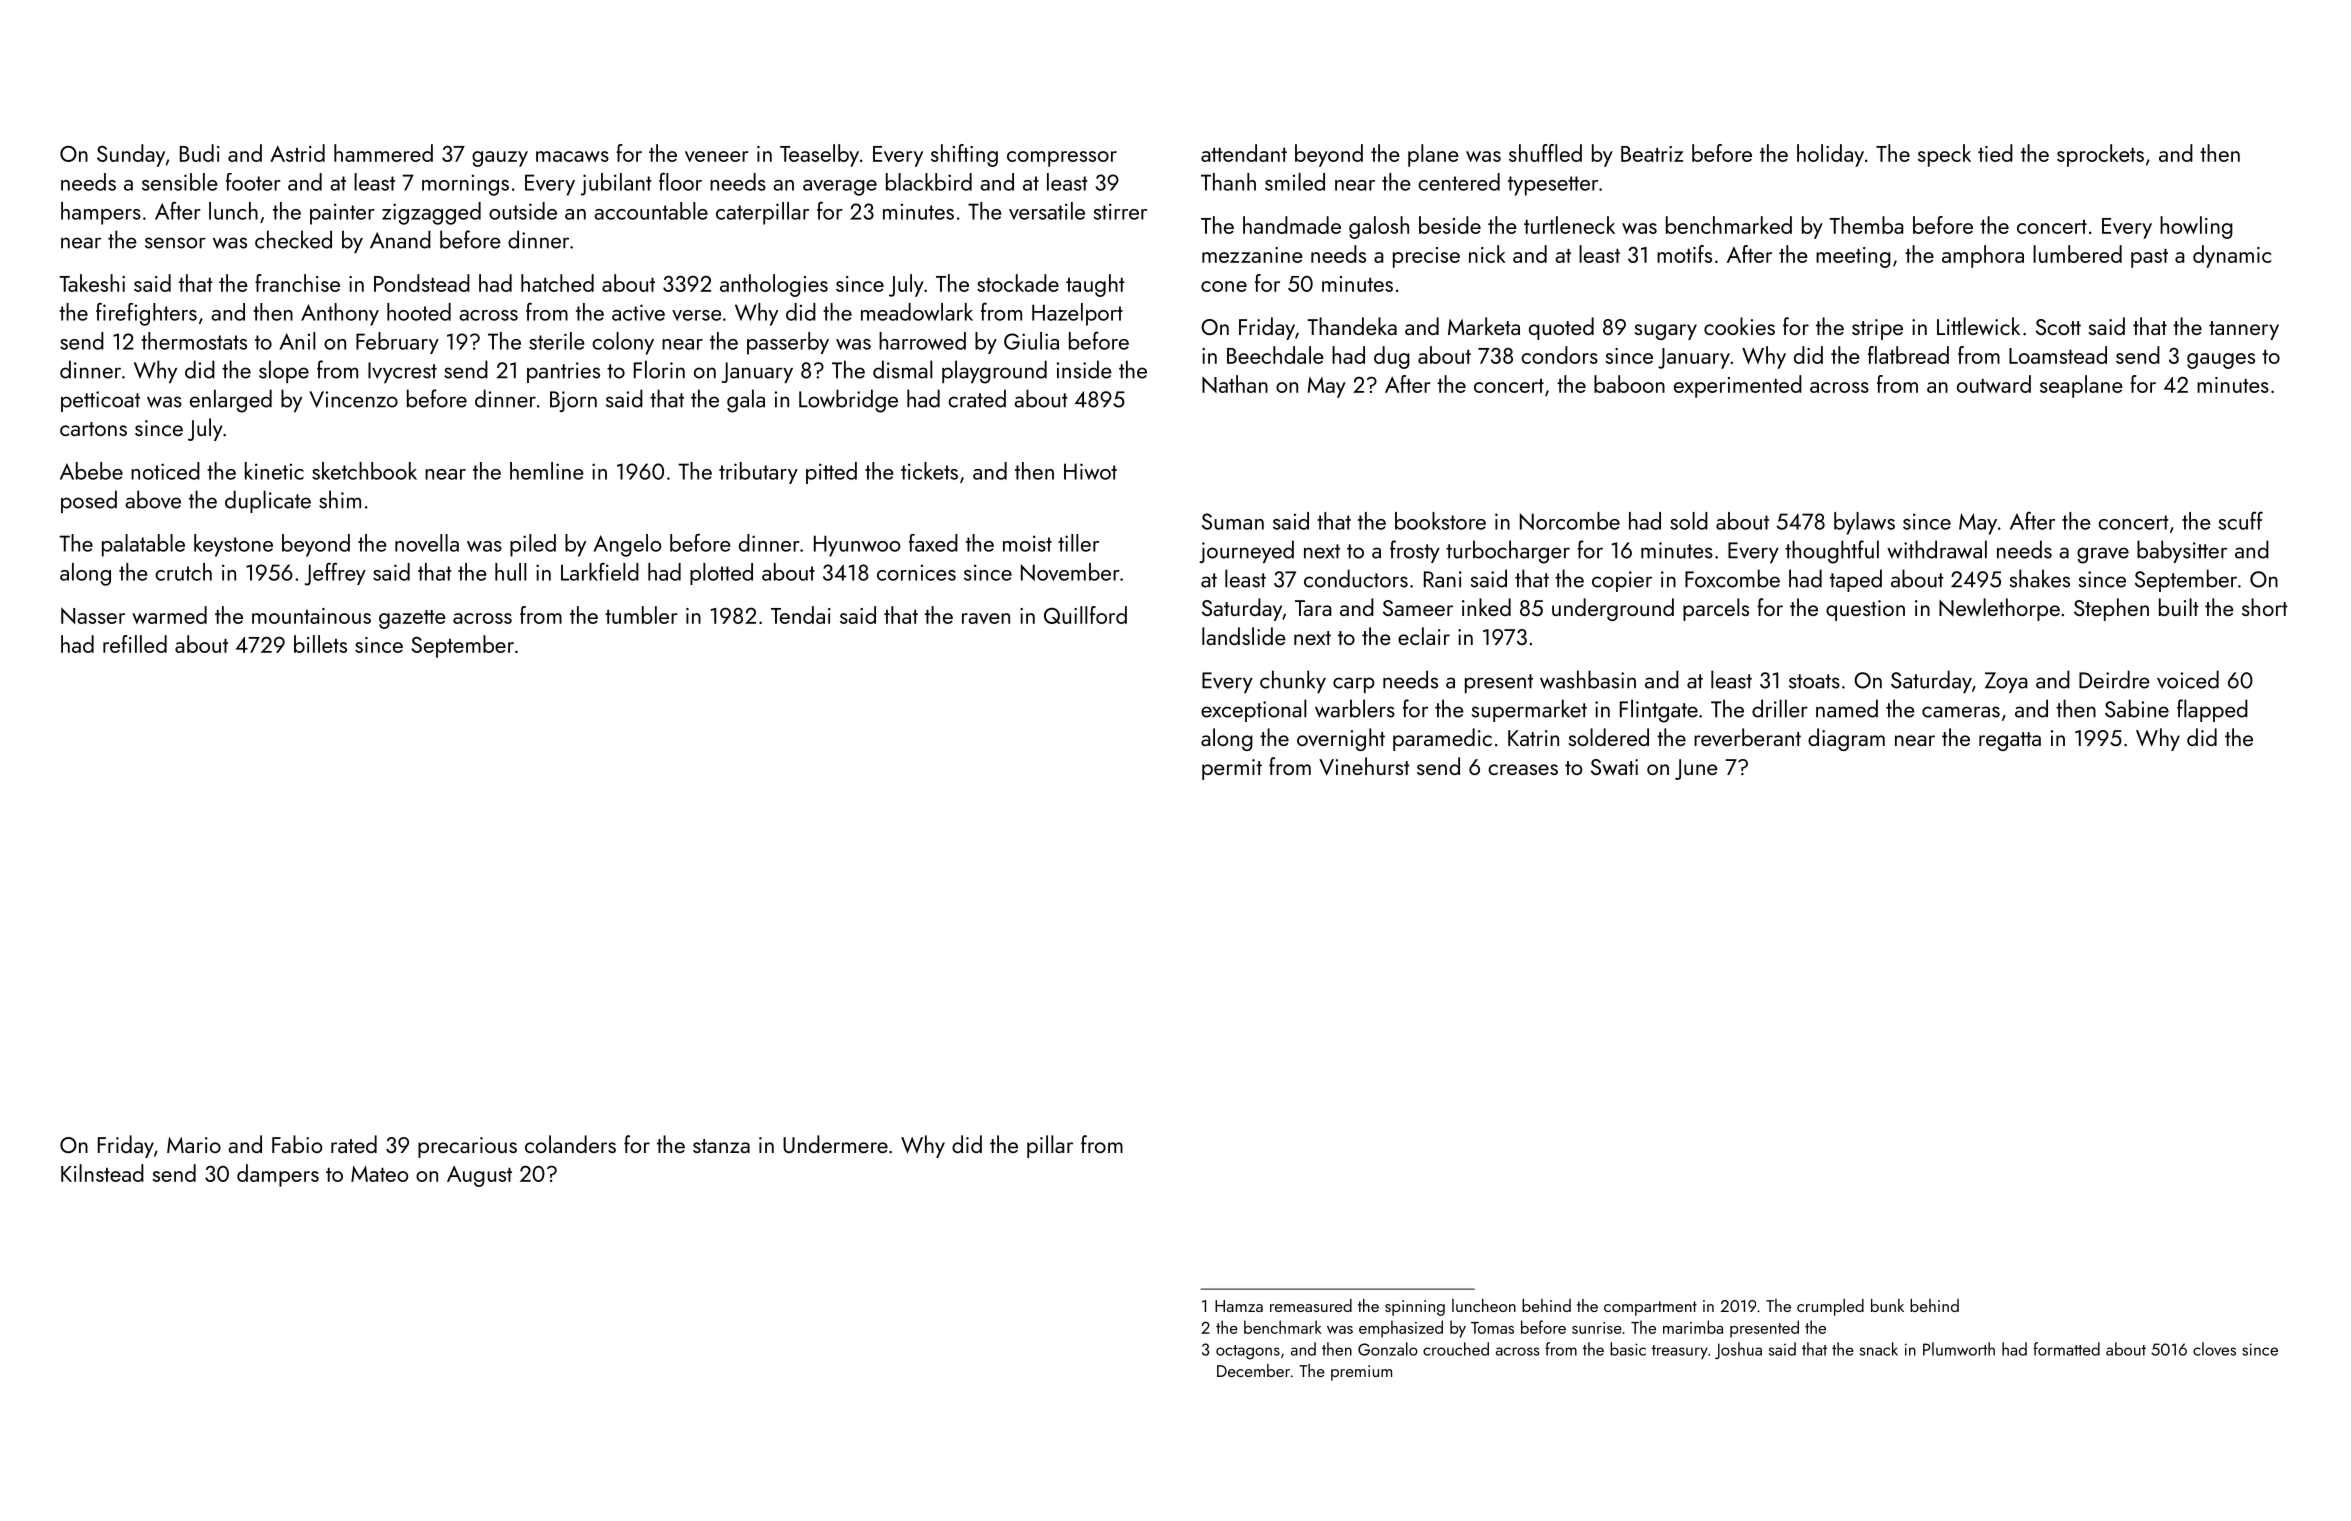 The image size is (2351, 1521). I want to click on Undermere, so click(835, 1144).
